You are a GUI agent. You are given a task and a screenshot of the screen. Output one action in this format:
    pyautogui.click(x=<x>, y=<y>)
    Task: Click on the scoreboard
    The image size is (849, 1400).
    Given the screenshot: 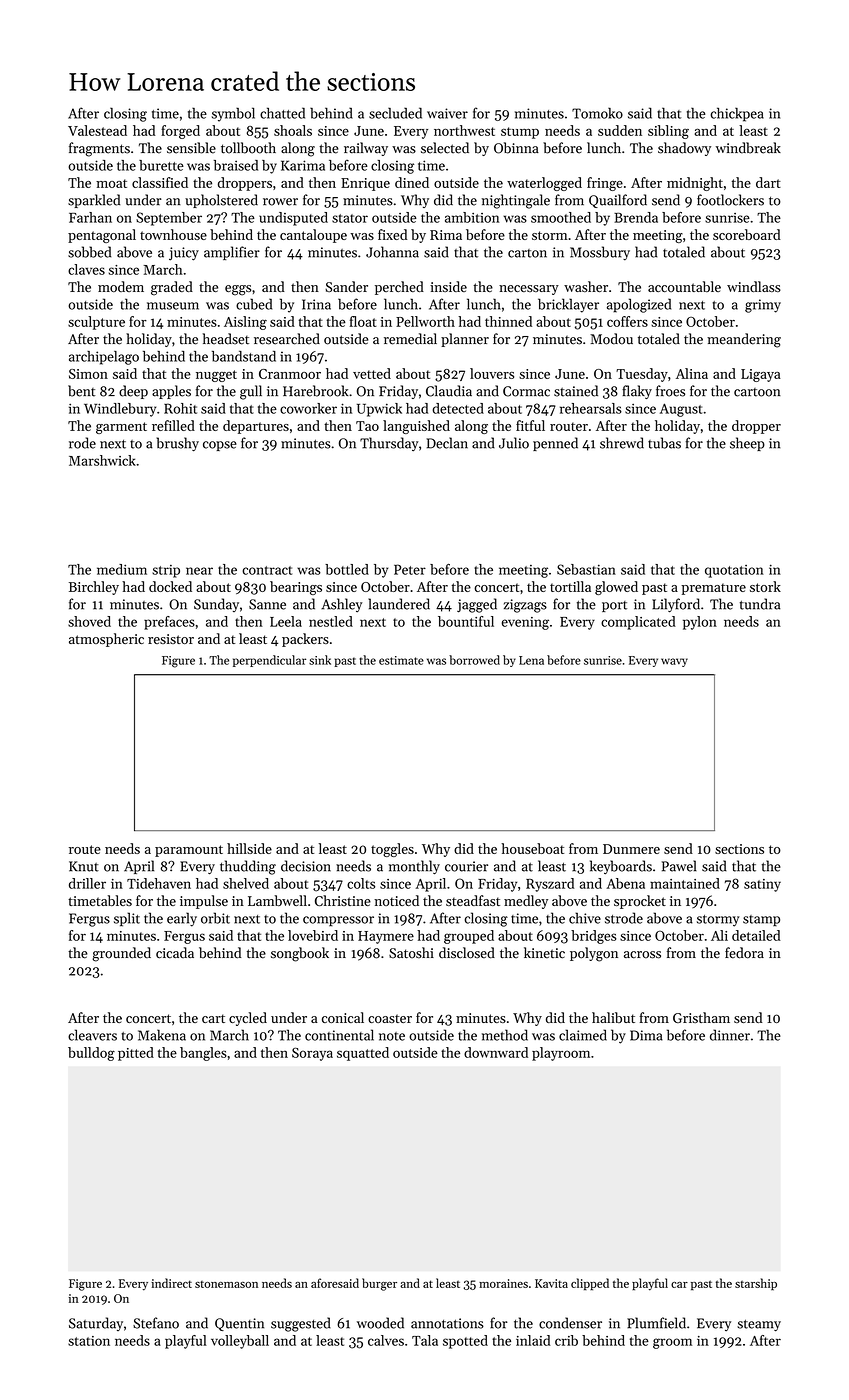 What is the action you would take?
    pyautogui.click(x=747, y=234)
